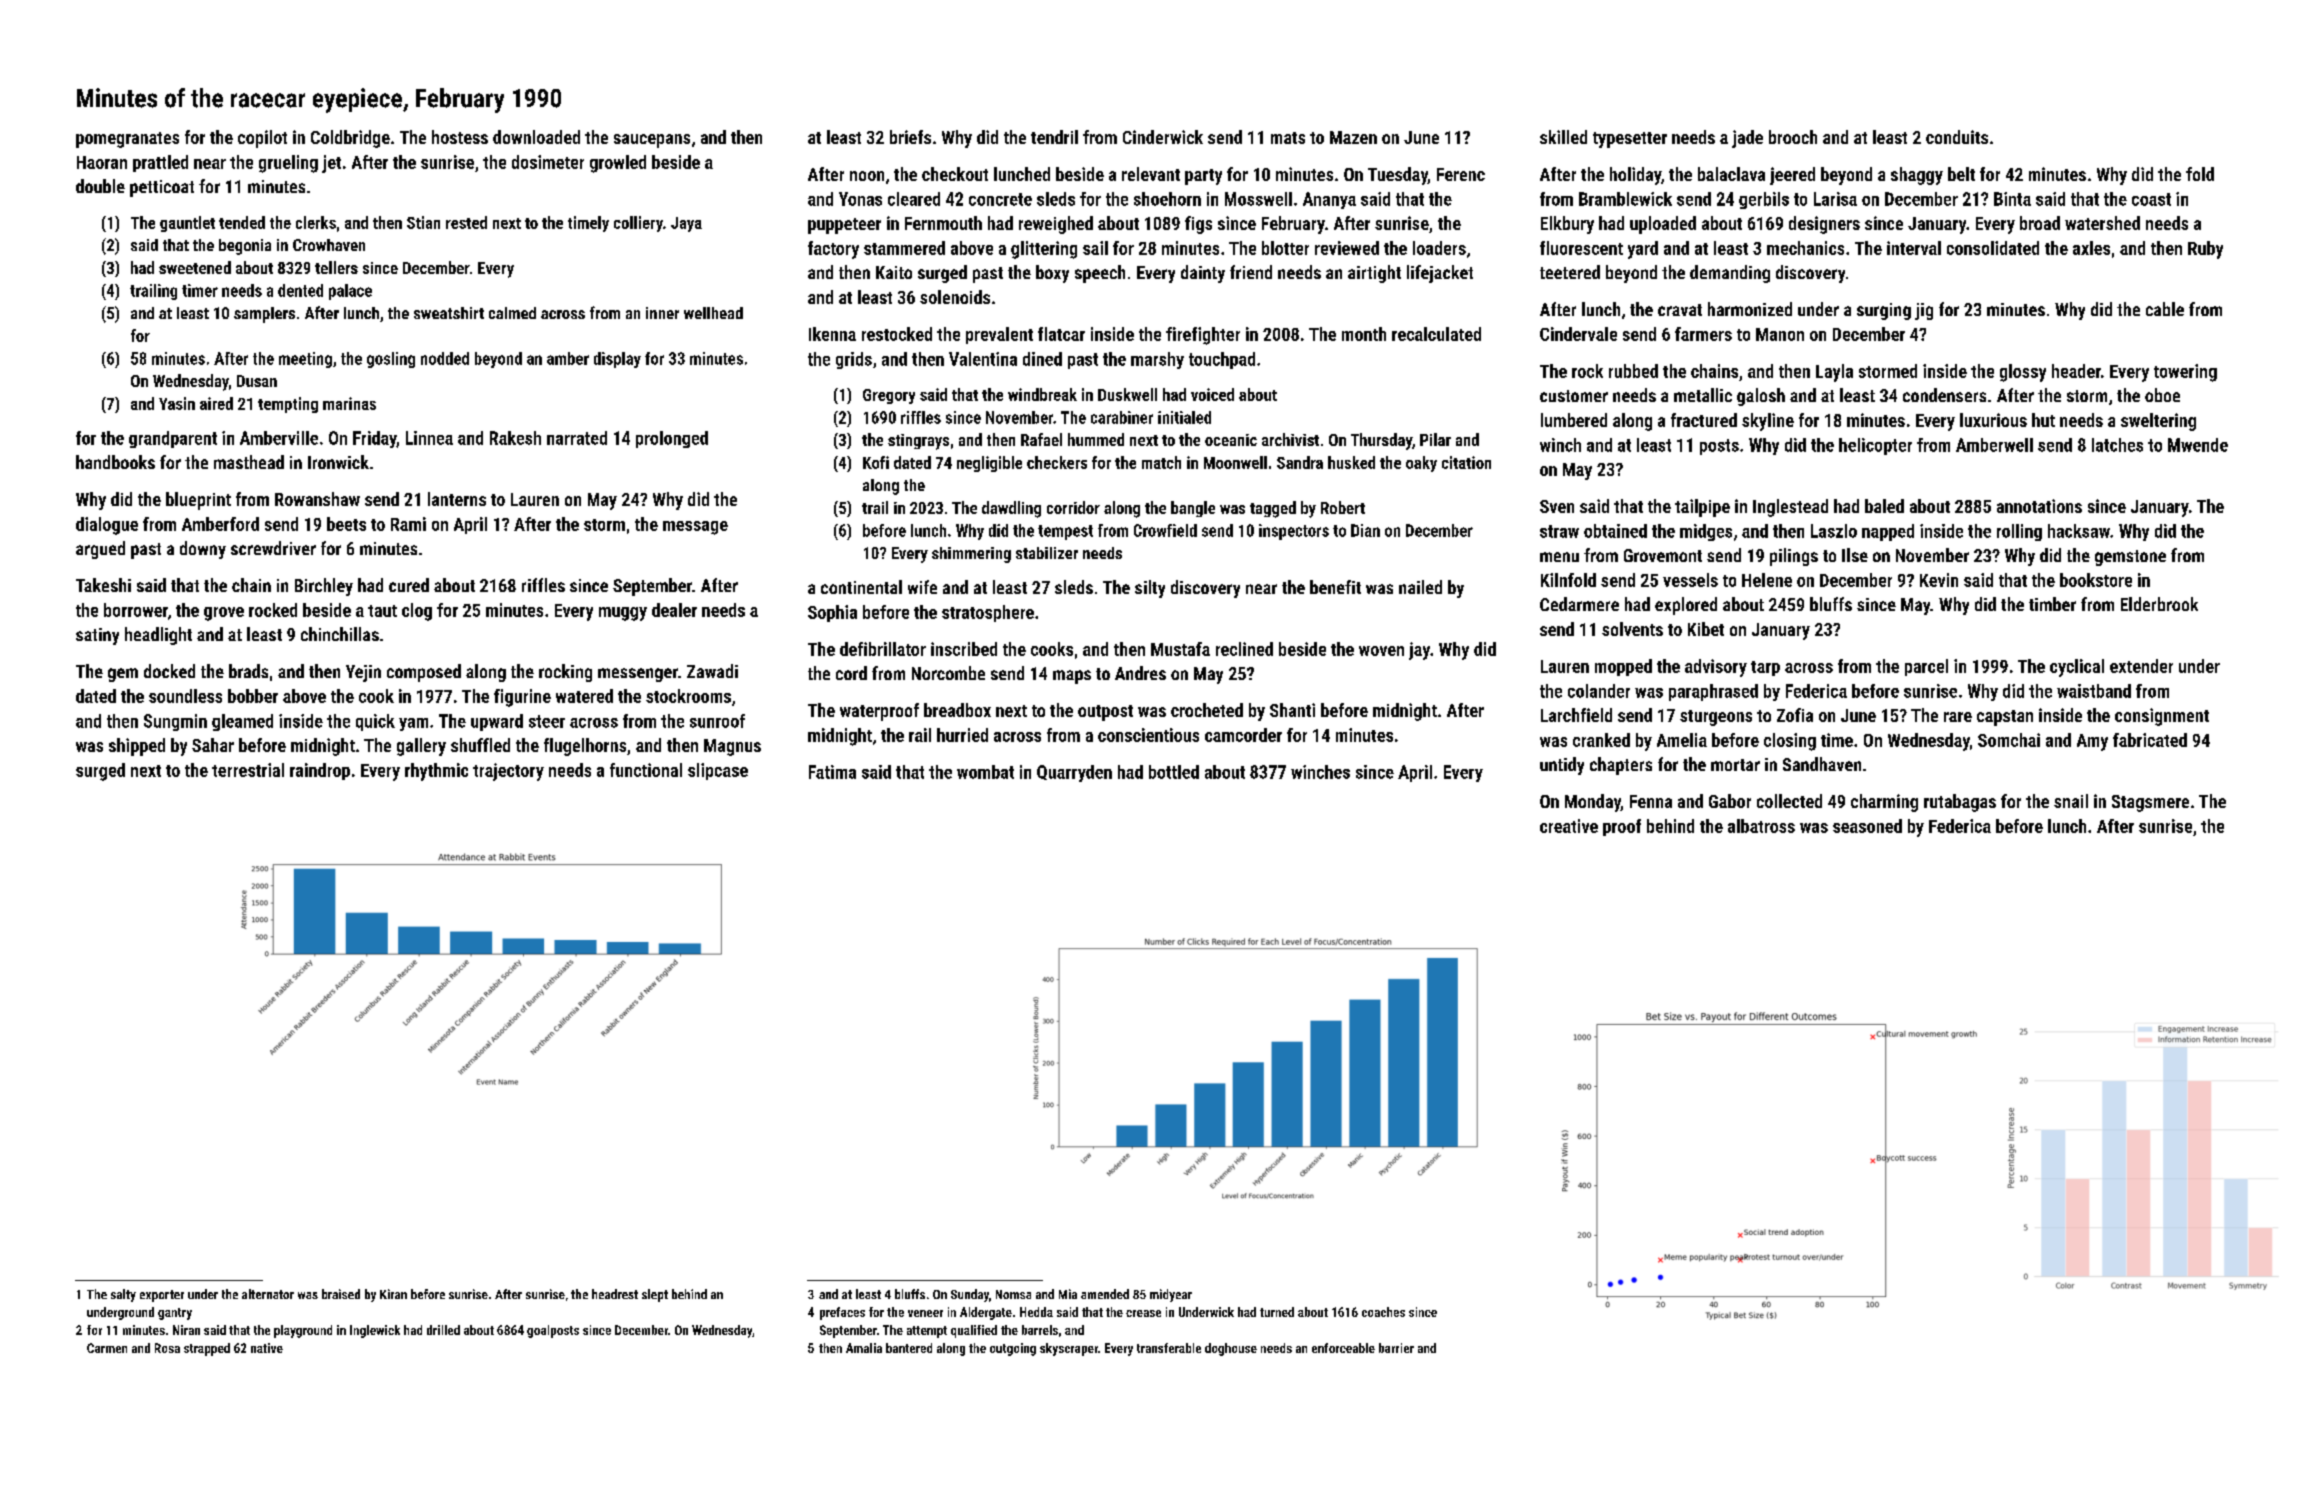 This image has width=2304, height=1491. What do you see at coordinates (436, 772) in the image?
I see `rhythmic` at bounding box center [436, 772].
